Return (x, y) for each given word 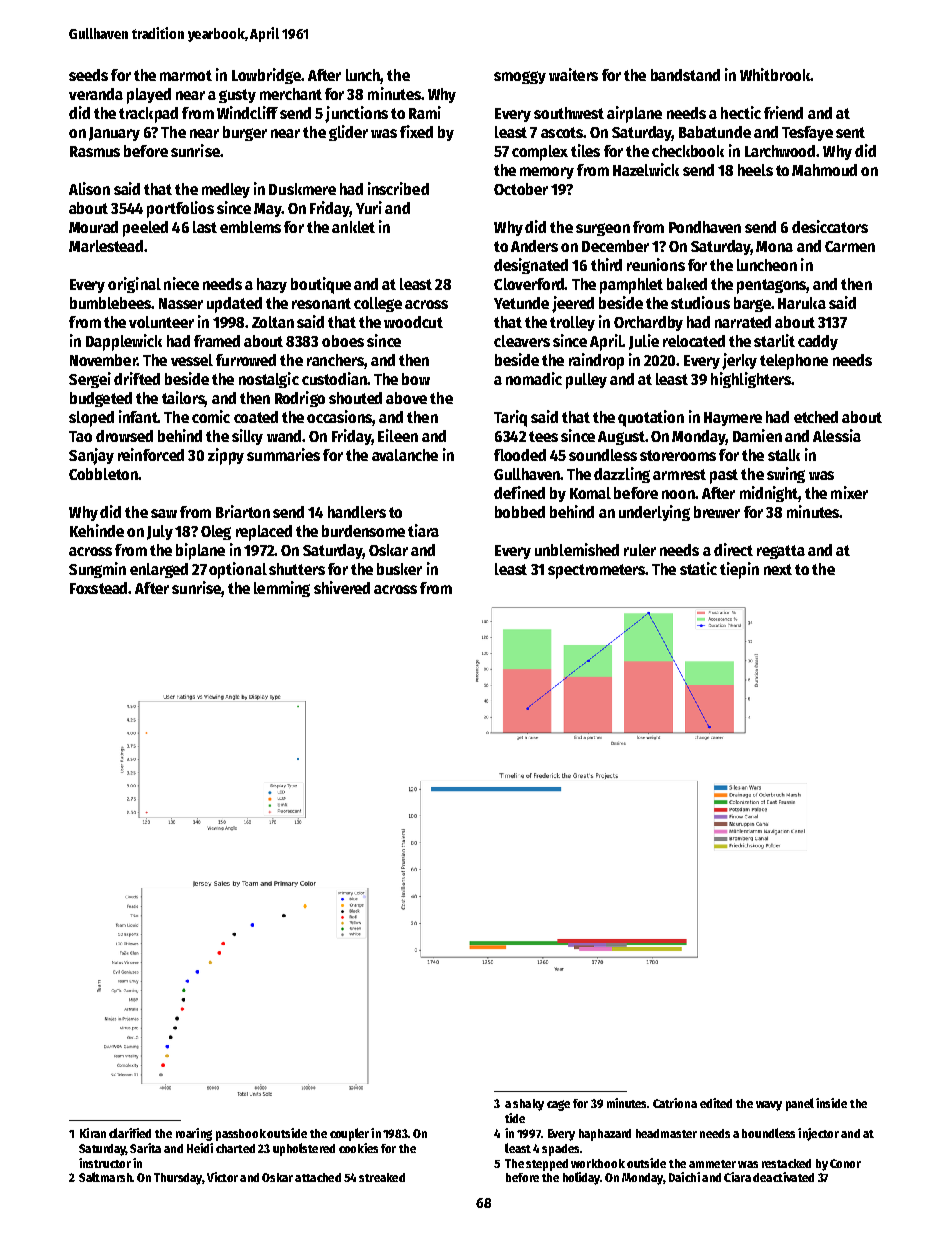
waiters (573, 74)
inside (831, 1103)
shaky (528, 1105)
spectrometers (596, 571)
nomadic (534, 378)
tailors (183, 397)
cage (558, 1105)
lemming (282, 589)
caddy (818, 342)
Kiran (93, 1133)
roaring (194, 1134)
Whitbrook (775, 74)
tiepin (739, 570)
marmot (186, 75)
